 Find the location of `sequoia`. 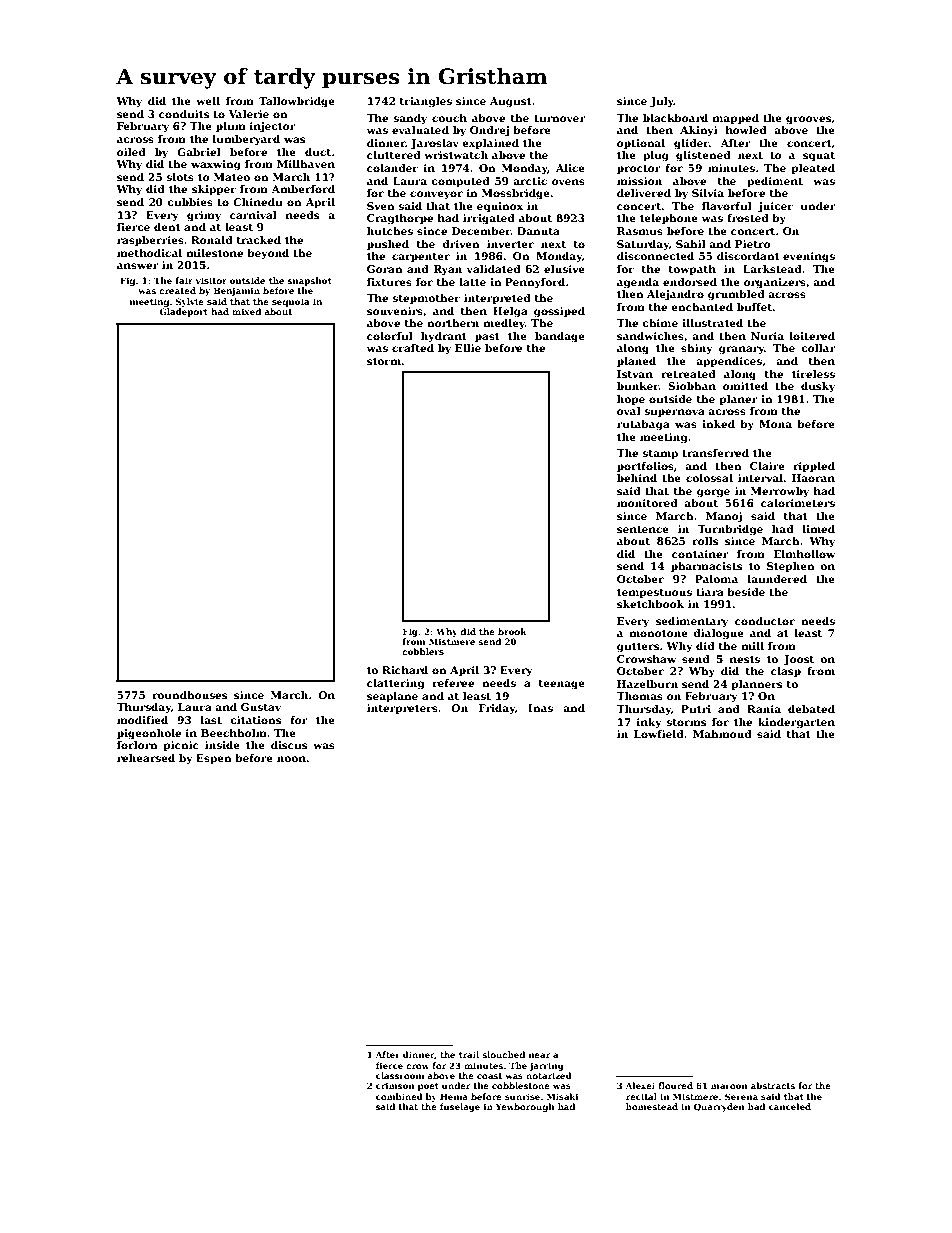

sequoia is located at coordinates (291, 302).
